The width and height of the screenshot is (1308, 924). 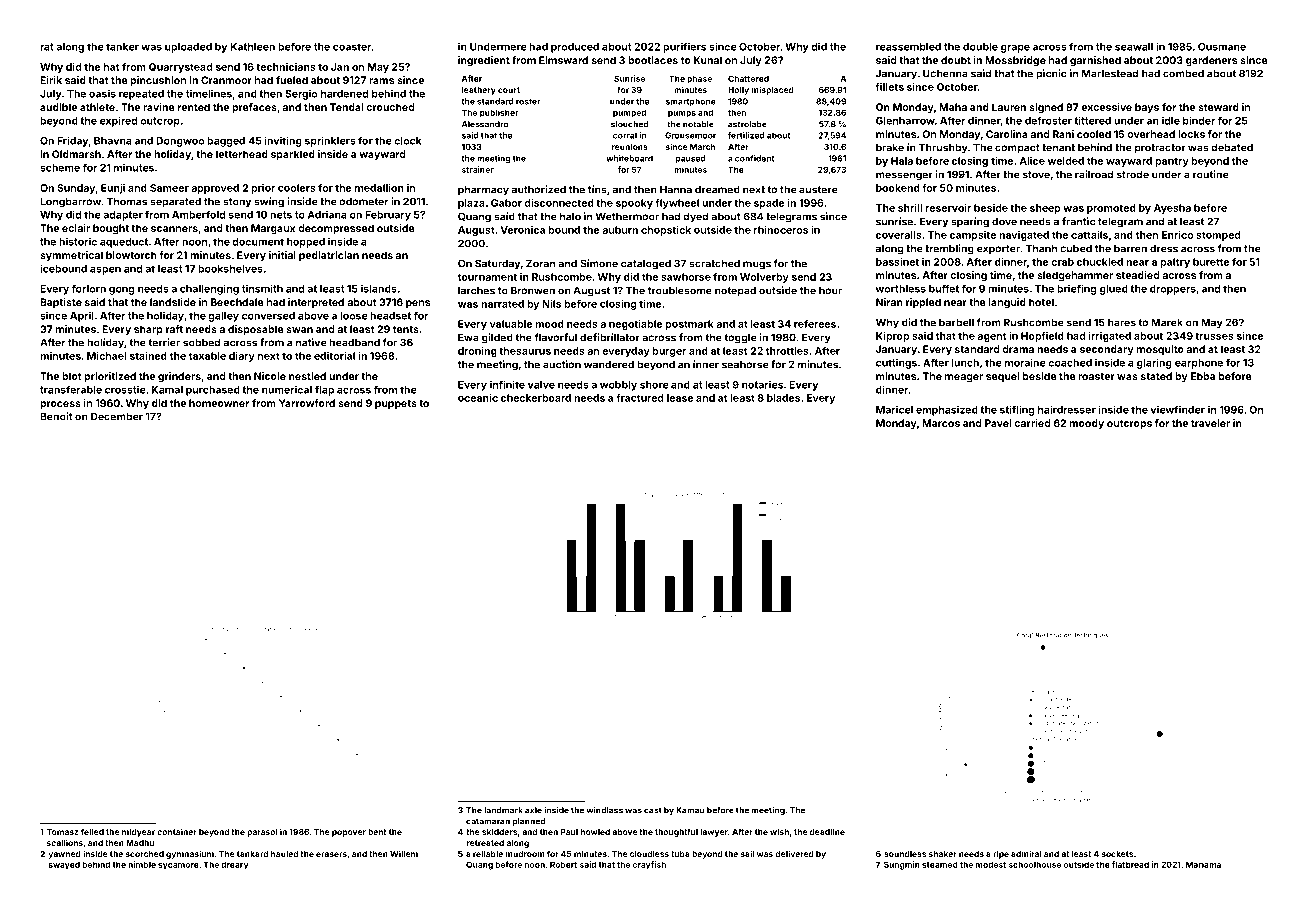 What do you see at coordinates (122, 47) in the screenshot?
I see `tanker` at bounding box center [122, 47].
